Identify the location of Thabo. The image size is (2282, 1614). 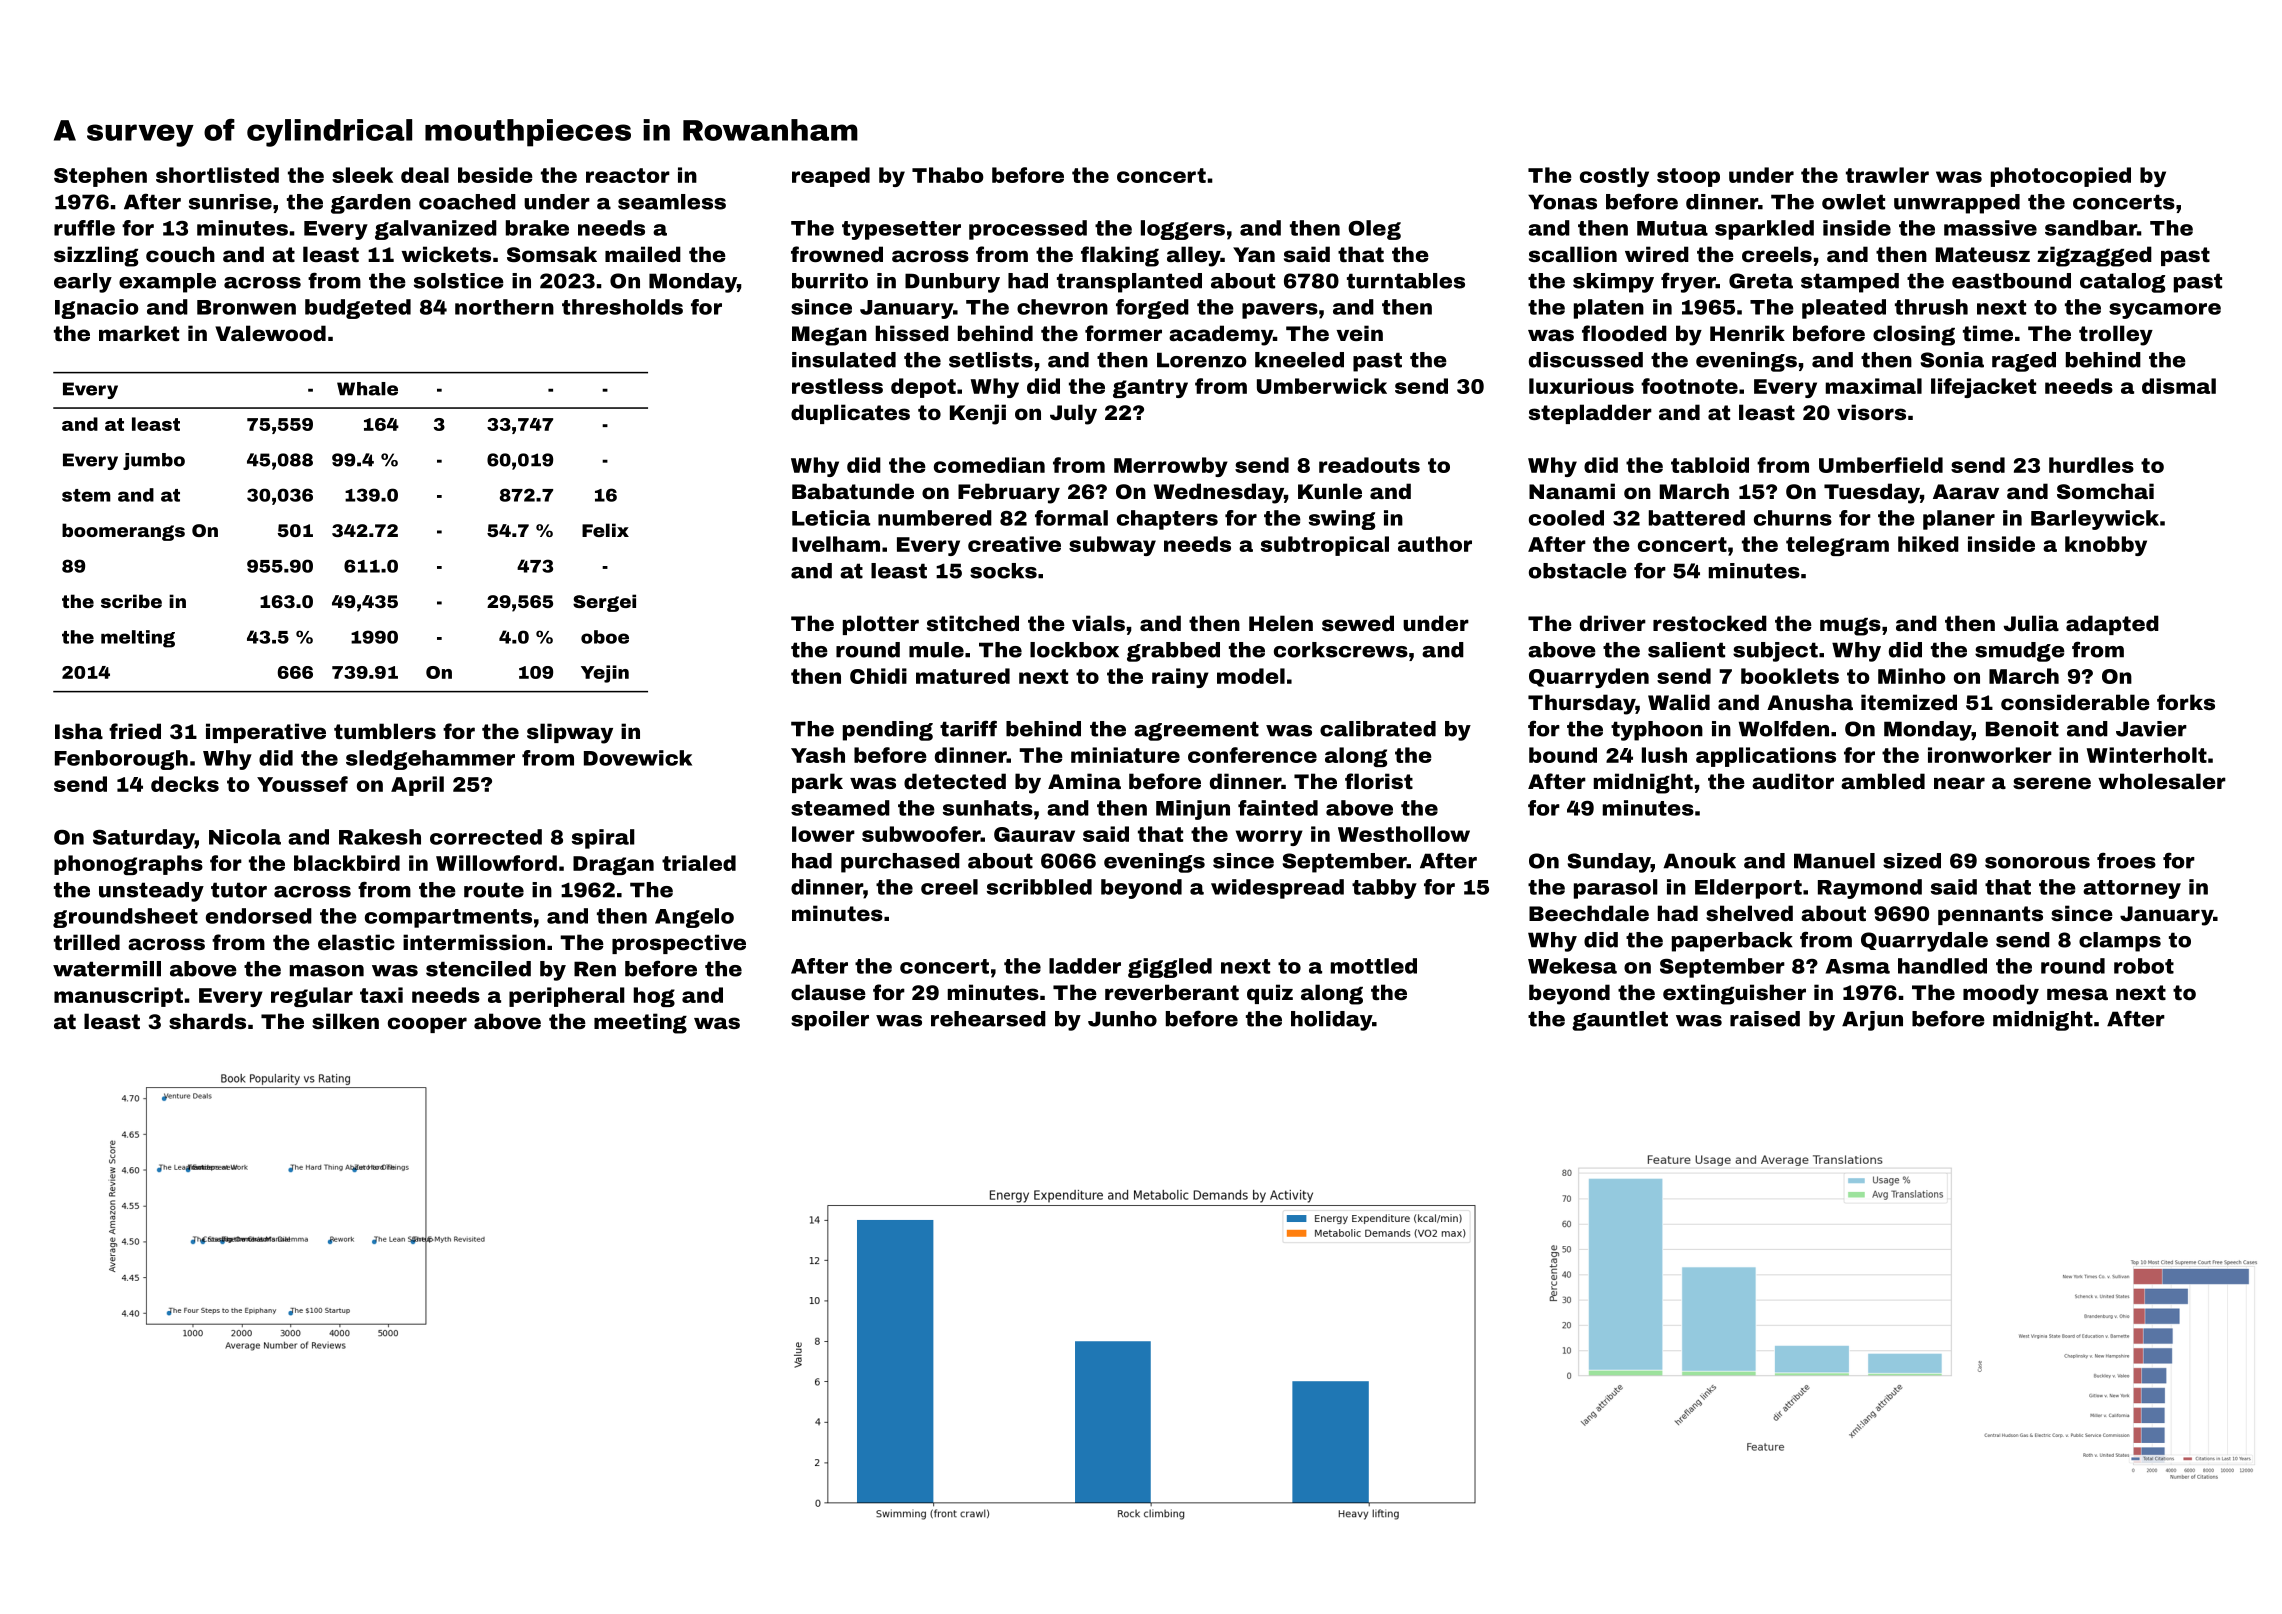
(948, 175).
